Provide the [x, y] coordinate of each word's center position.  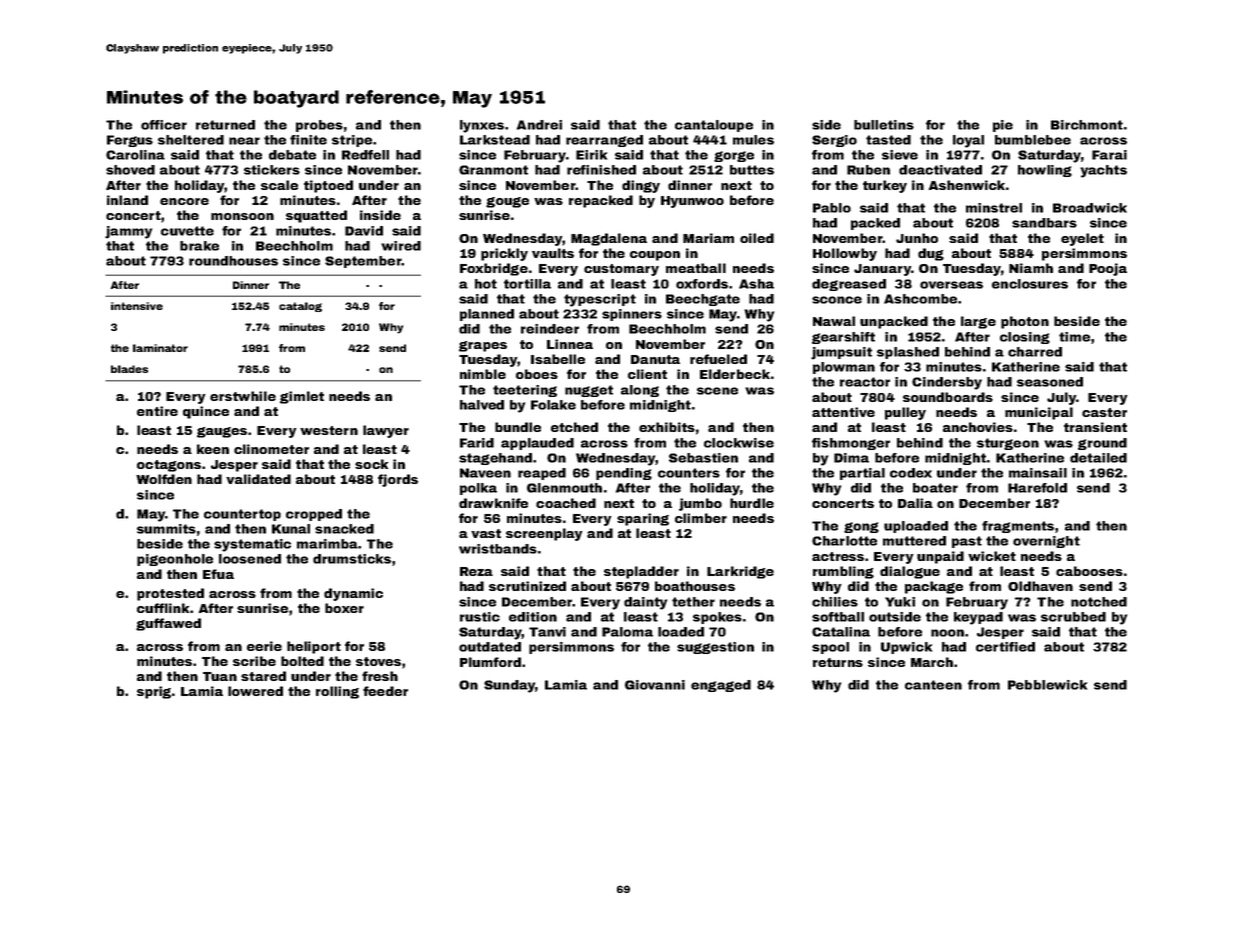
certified [1005, 647]
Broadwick [1090, 208]
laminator [160, 348]
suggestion [715, 648]
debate [292, 155]
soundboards [948, 397]
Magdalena [609, 239]
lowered [255, 691]
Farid [477, 443]
